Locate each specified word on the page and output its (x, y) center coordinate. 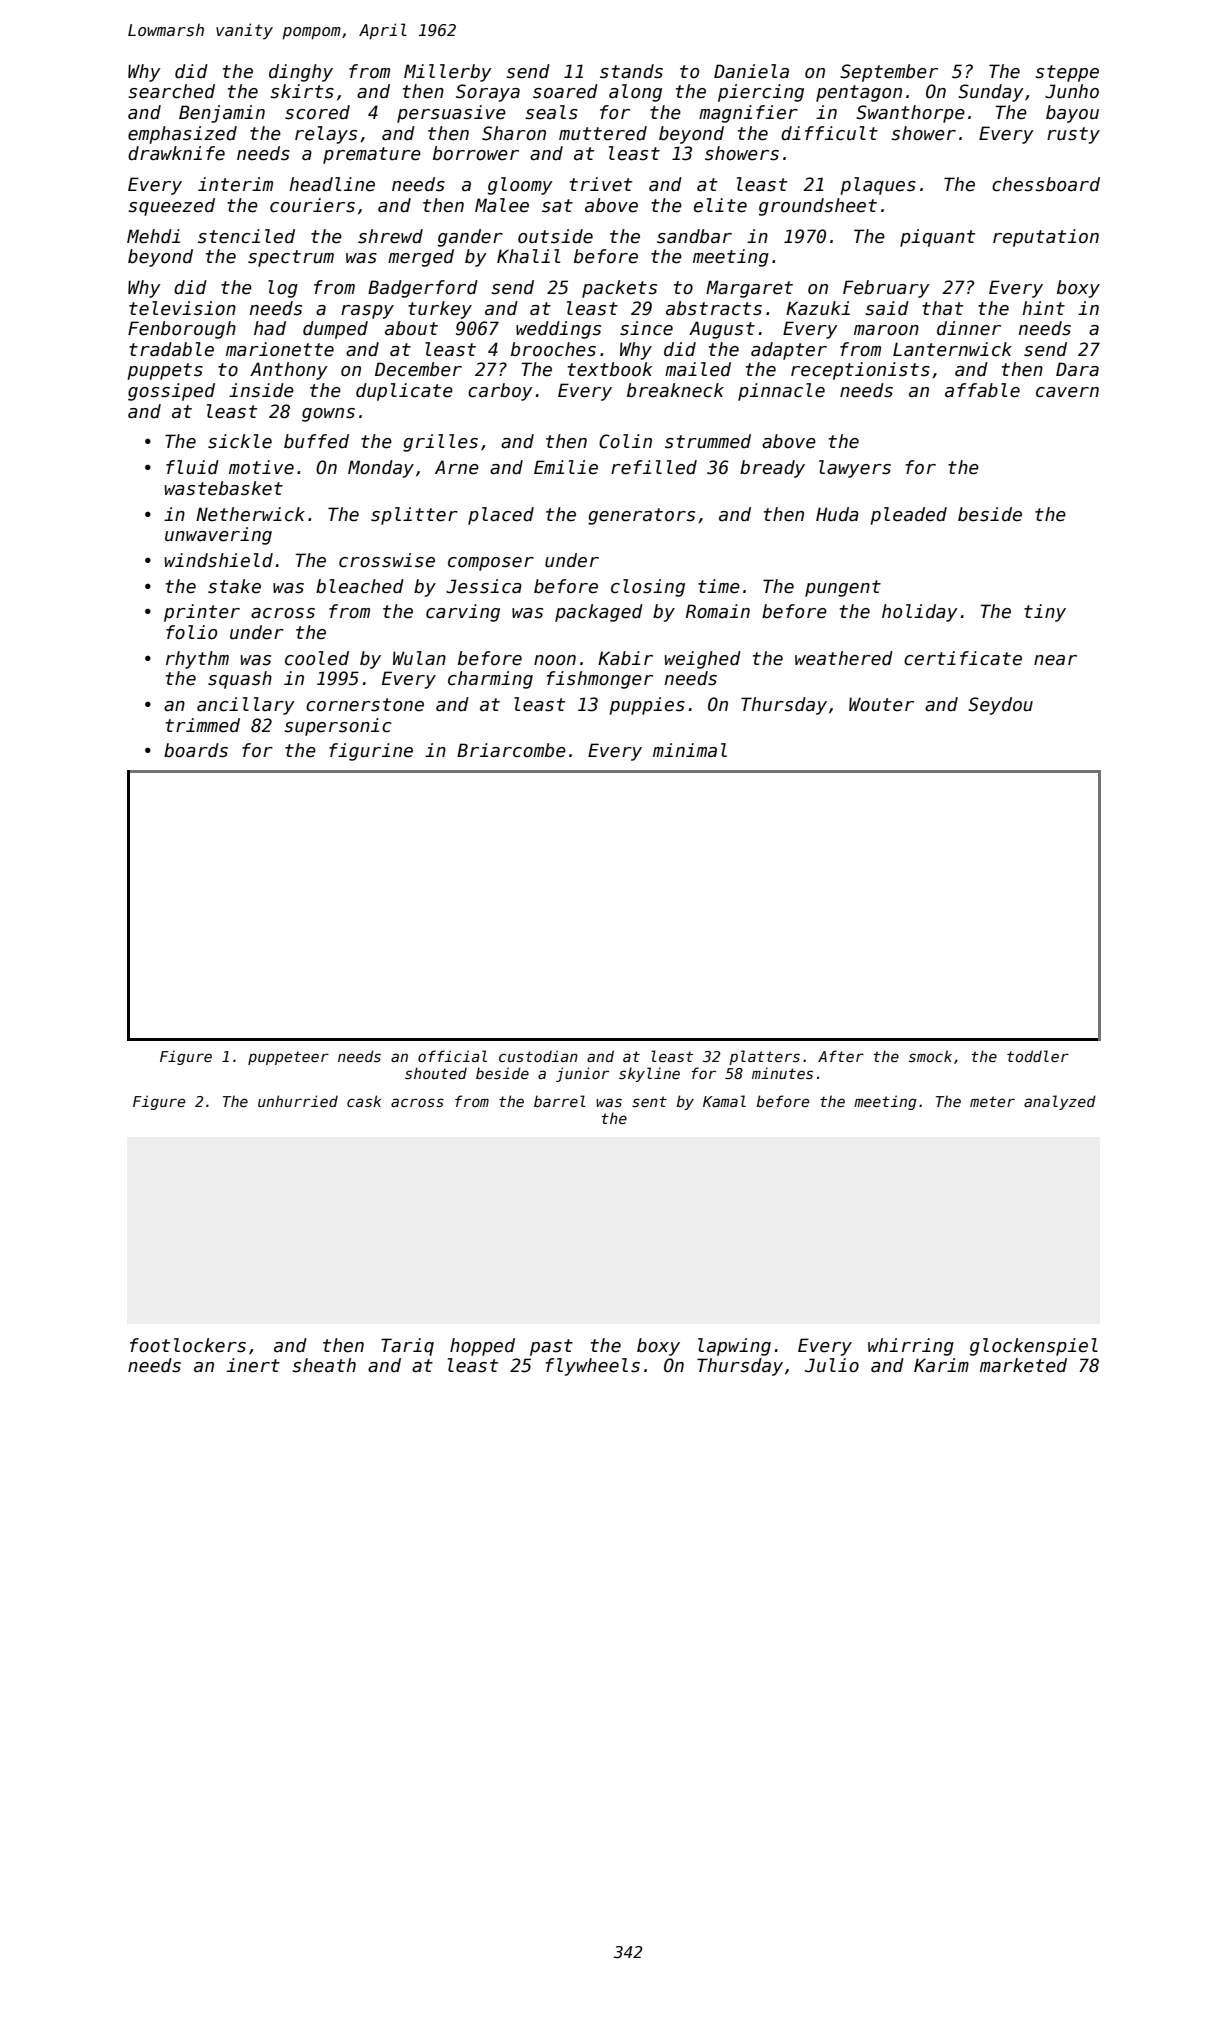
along (635, 93)
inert (253, 1365)
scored (317, 112)
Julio (832, 1365)
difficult (829, 133)
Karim (941, 1365)
